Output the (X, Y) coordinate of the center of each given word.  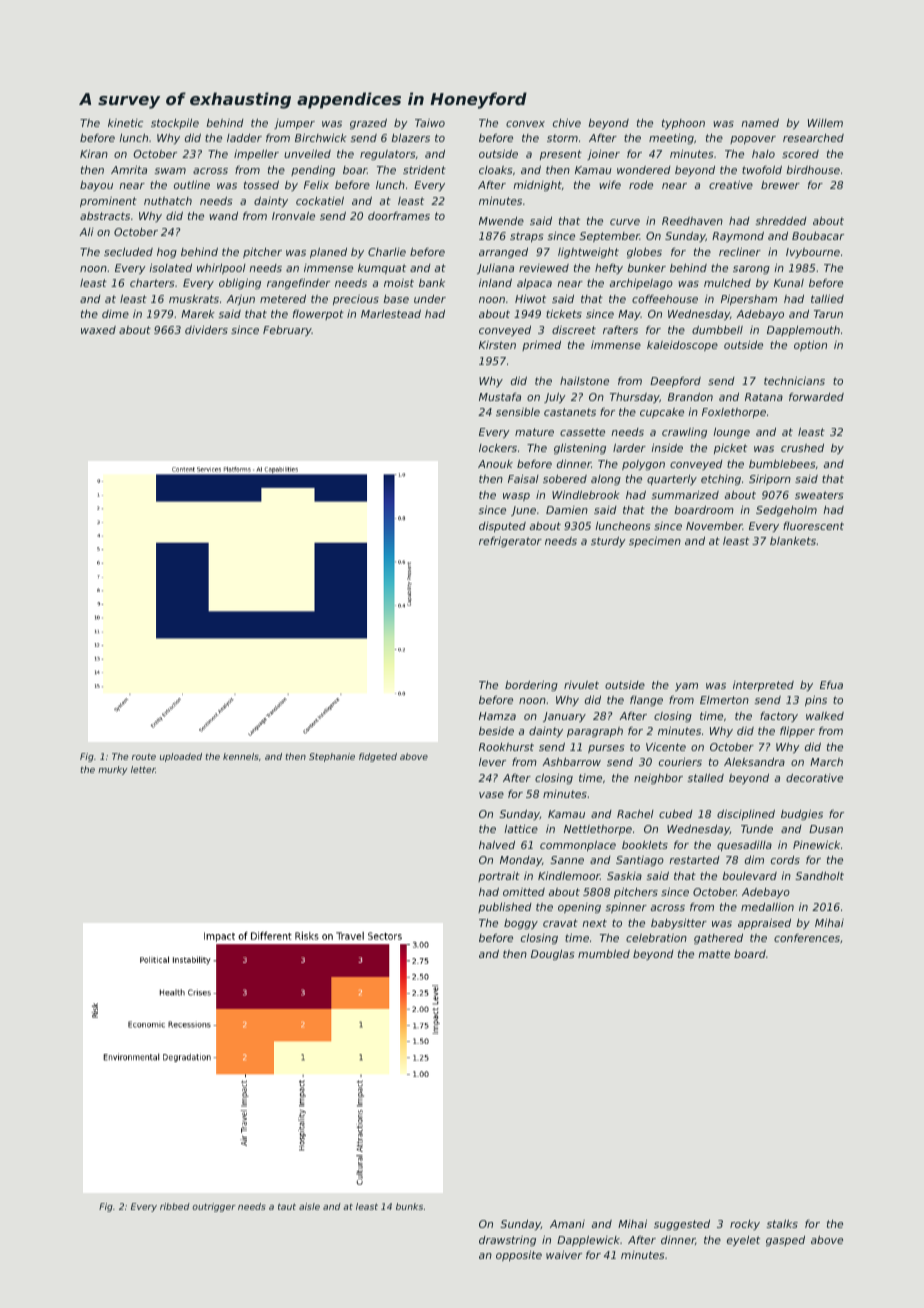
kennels (241, 756)
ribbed (175, 1206)
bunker (646, 268)
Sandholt (819, 875)
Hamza (497, 716)
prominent (108, 202)
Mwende (501, 221)
